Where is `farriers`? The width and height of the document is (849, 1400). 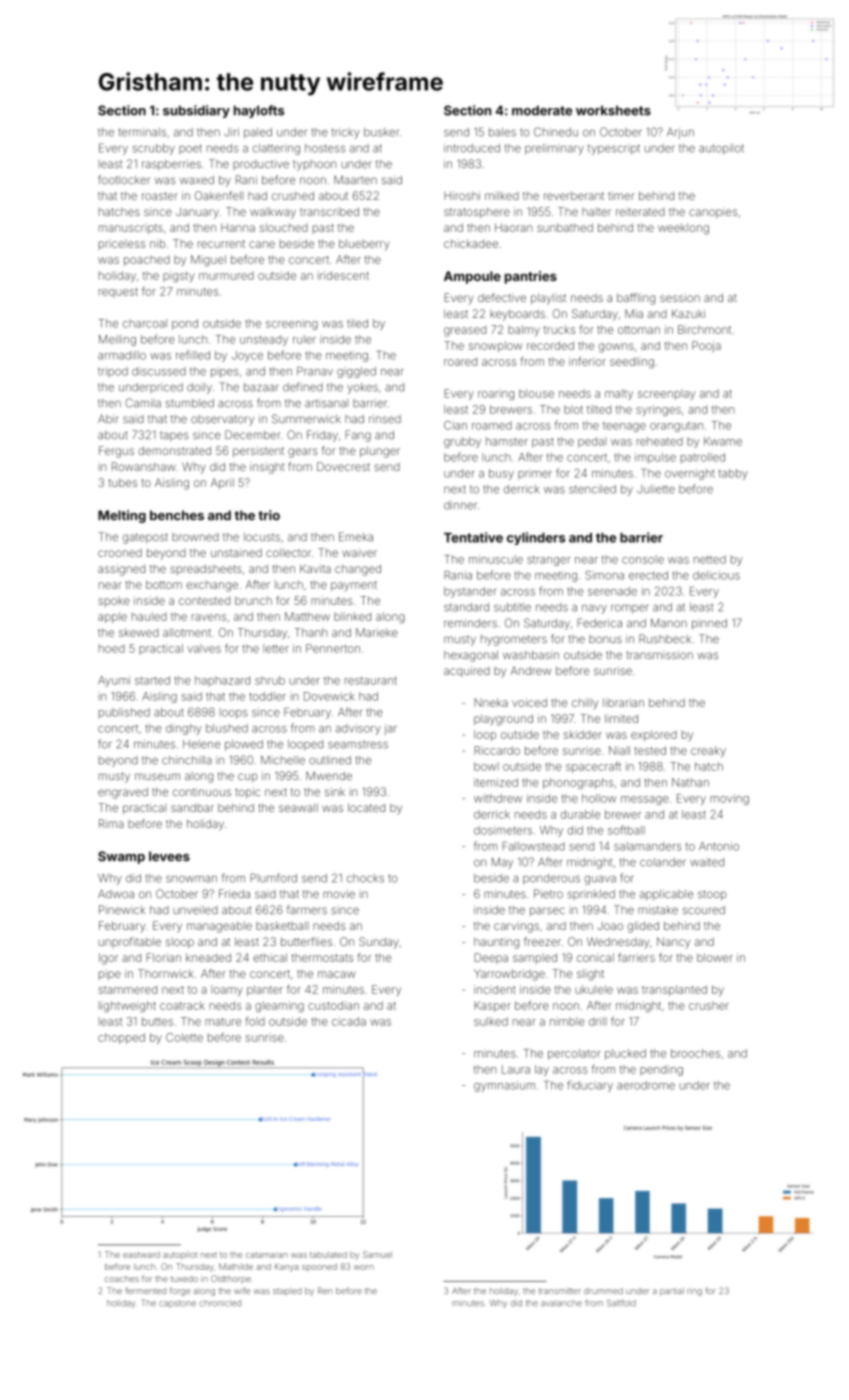 farriers is located at coordinates (636, 957).
